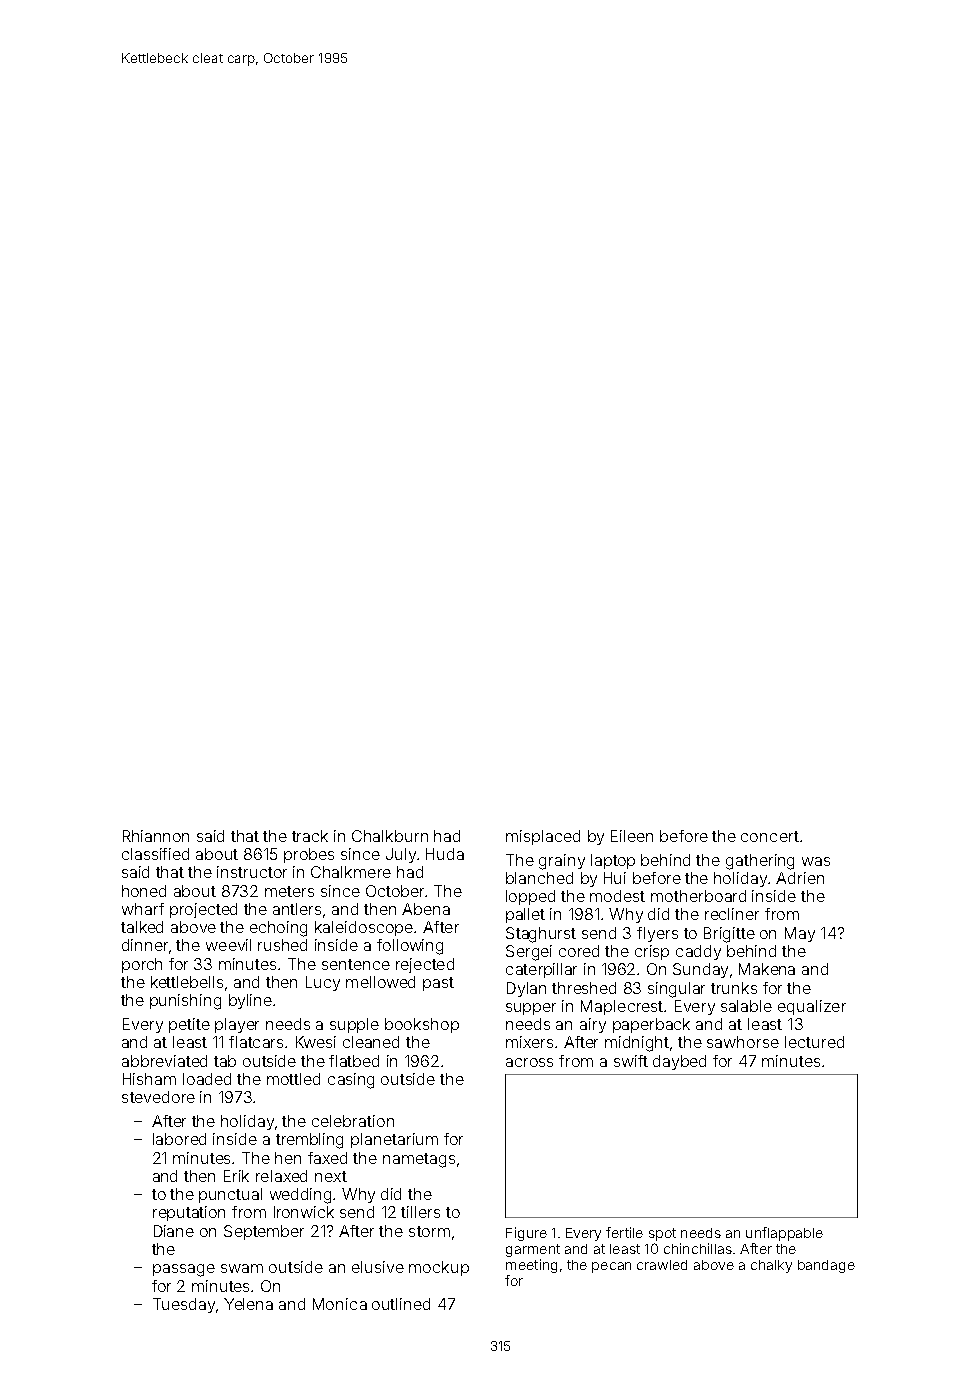 This page has width=979, height=1390. Describe the element at coordinates (525, 915) in the page. I see `pallet` at that location.
